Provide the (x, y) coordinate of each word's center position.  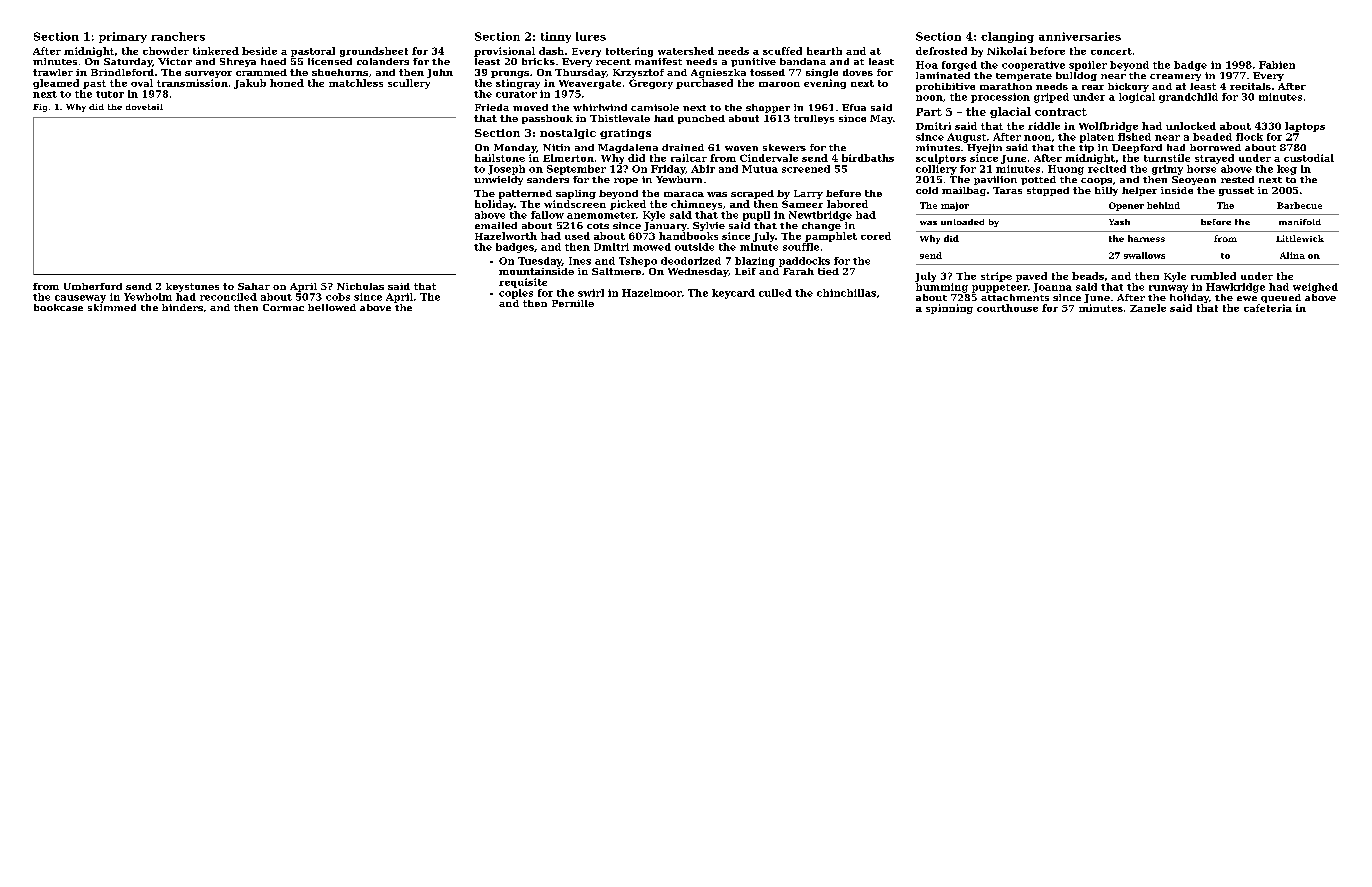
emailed (496, 225)
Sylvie (709, 226)
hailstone (500, 158)
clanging (1007, 37)
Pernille (573, 303)
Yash (1119, 222)
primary (123, 37)
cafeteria (1268, 308)
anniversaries (1080, 36)
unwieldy (498, 180)
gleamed (56, 84)
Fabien (1277, 65)
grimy (1167, 170)
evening (825, 84)
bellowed (332, 307)
